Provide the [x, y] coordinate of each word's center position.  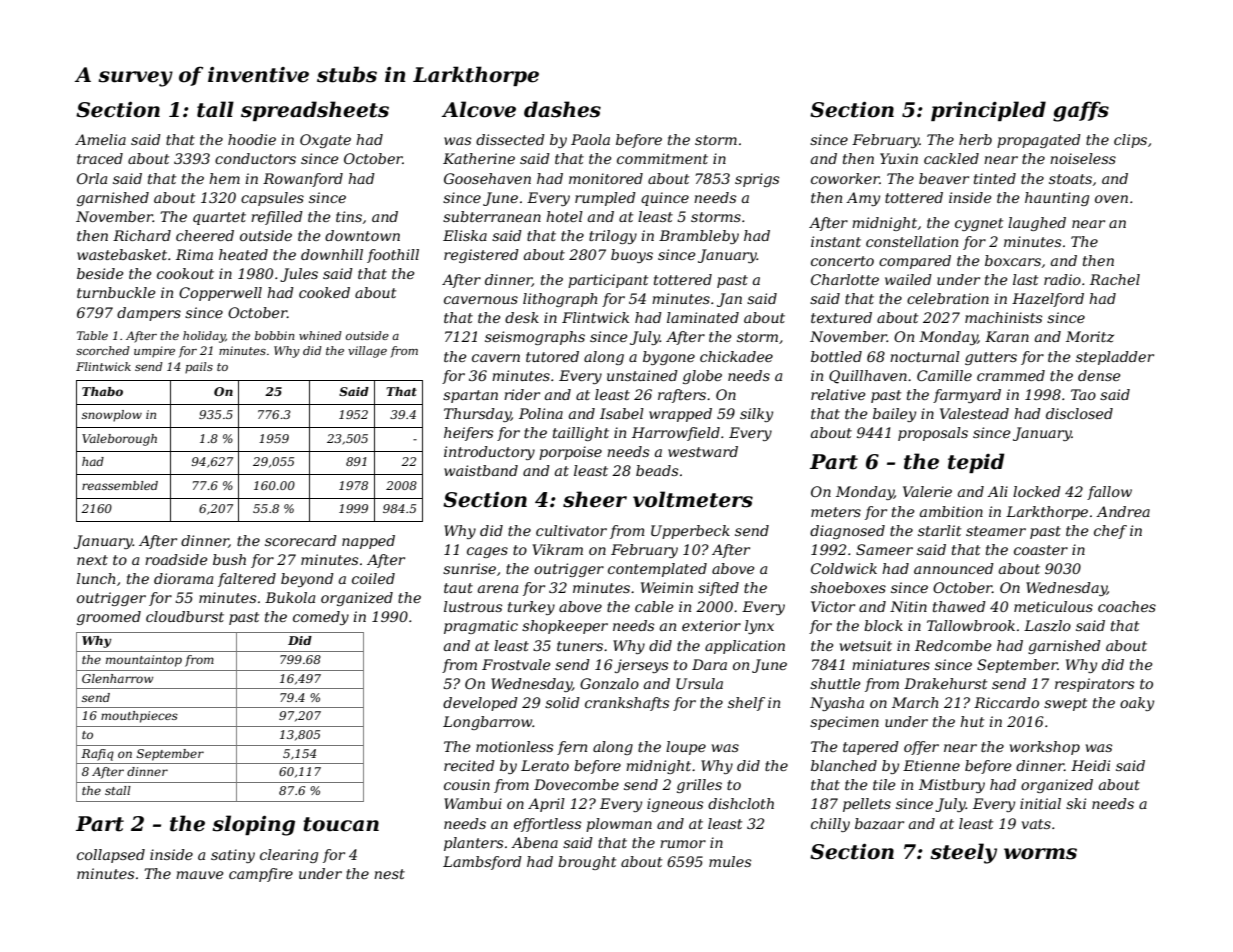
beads [657, 470]
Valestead [974, 413]
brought [587, 863]
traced [100, 158]
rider [522, 394]
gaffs [1081, 111]
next [92, 560]
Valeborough [119, 440]
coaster [1041, 550]
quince [665, 199]
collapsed [111, 856]
